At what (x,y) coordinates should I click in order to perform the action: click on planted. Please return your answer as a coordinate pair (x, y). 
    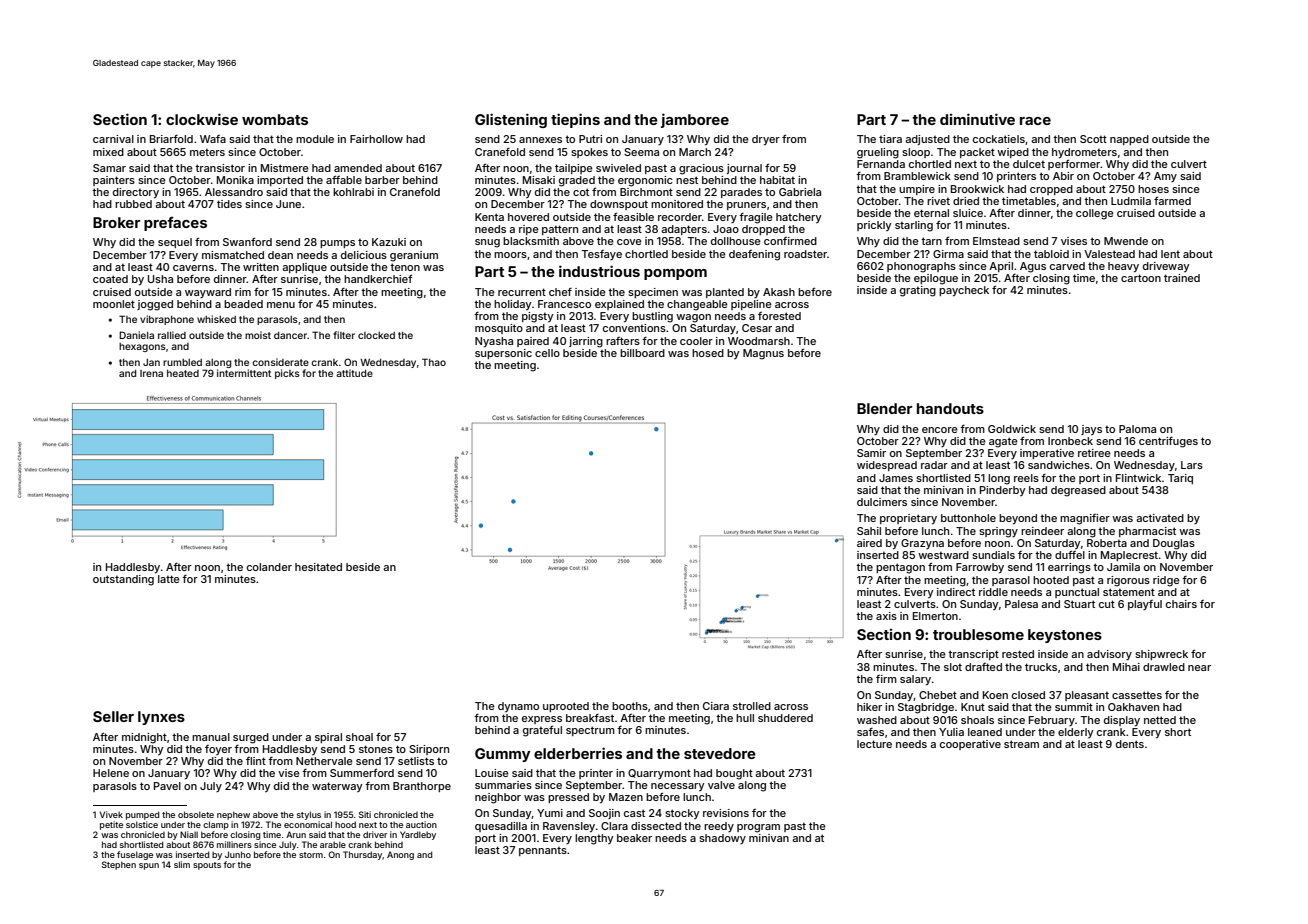
    Looking at the image, I should click on (725, 293).
